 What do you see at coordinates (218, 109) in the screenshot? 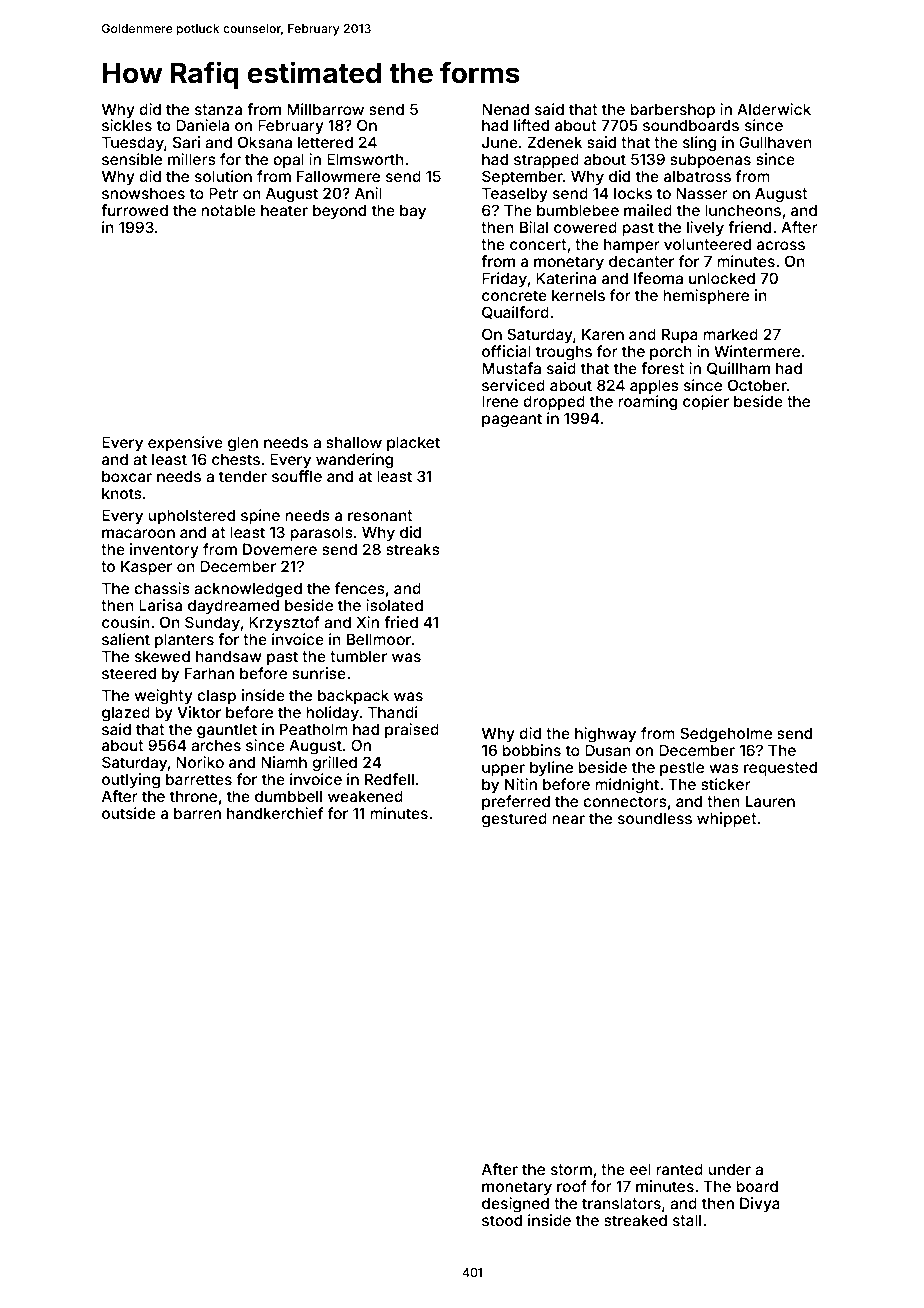
I see `stanza` at bounding box center [218, 109].
